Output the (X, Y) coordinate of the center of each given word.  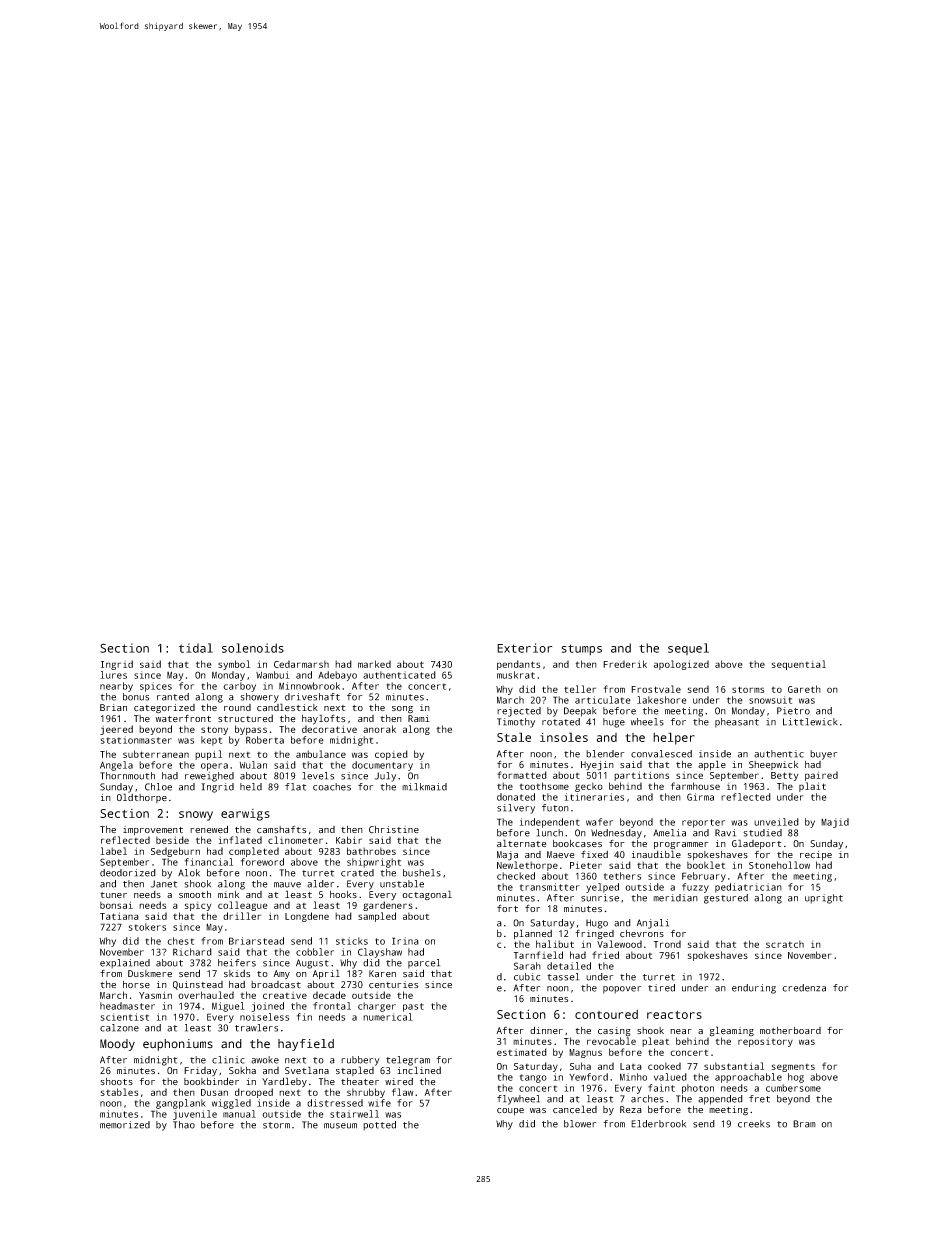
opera (214, 767)
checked (516, 876)
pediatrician (748, 888)
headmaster (127, 1006)
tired (661, 988)
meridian (675, 898)
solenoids (253, 648)
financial (209, 862)
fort (507, 908)
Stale (514, 737)
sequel (688, 649)
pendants (518, 665)
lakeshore (662, 700)
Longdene (307, 917)
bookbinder (211, 1081)
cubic (527, 977)
